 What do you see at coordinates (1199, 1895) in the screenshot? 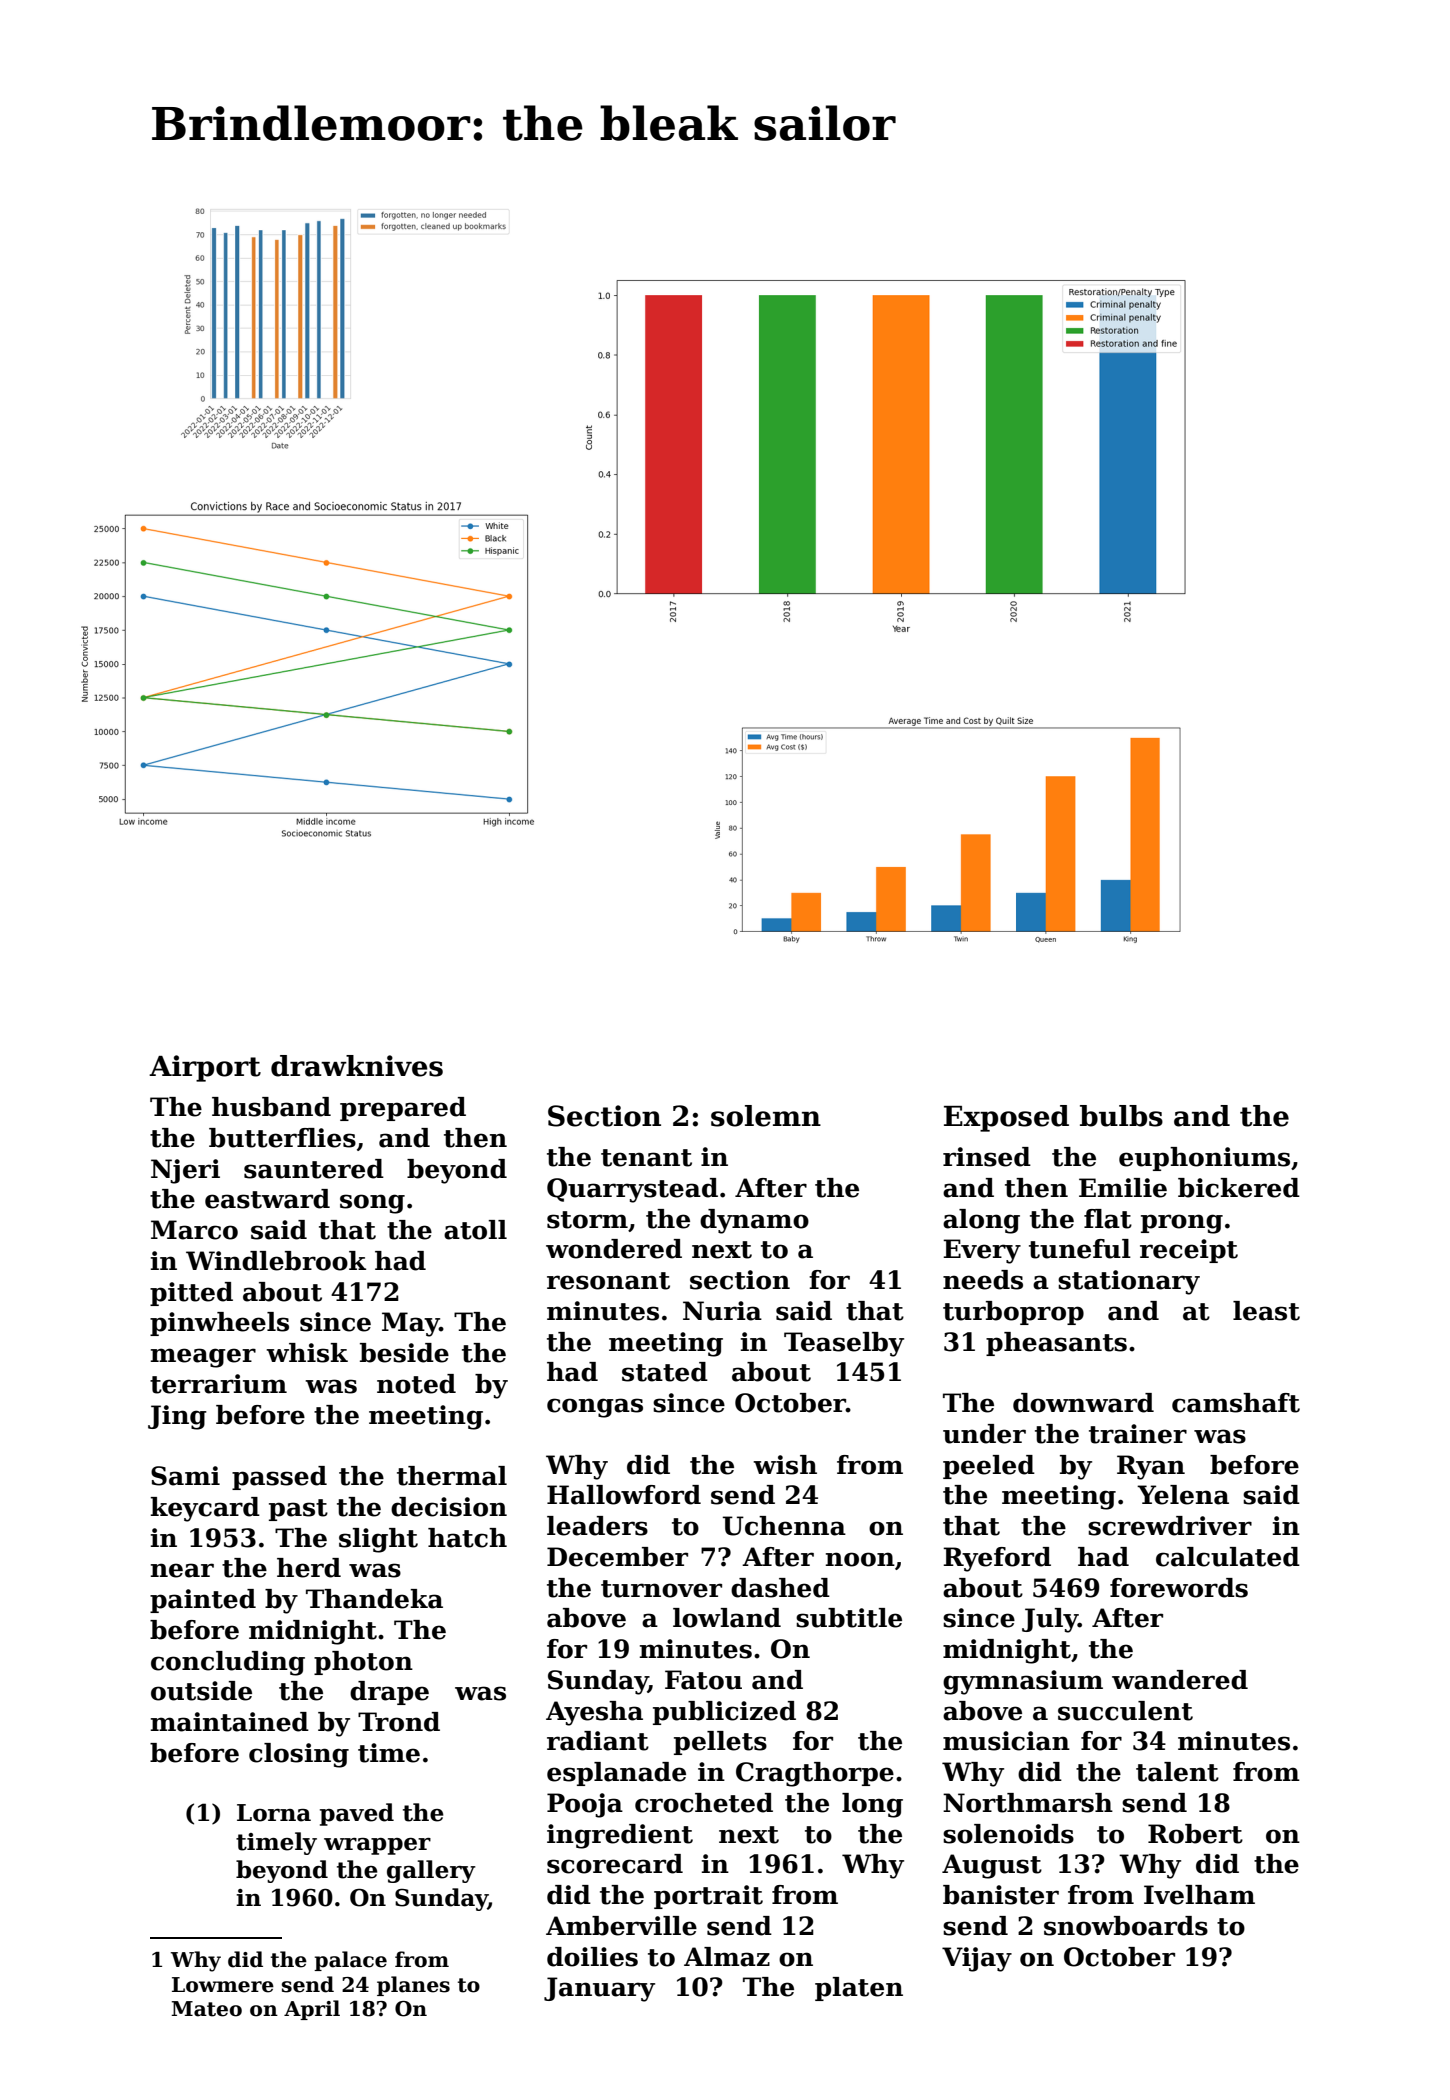
I see `Ivelham` at bounding box center [1199, 1895].
